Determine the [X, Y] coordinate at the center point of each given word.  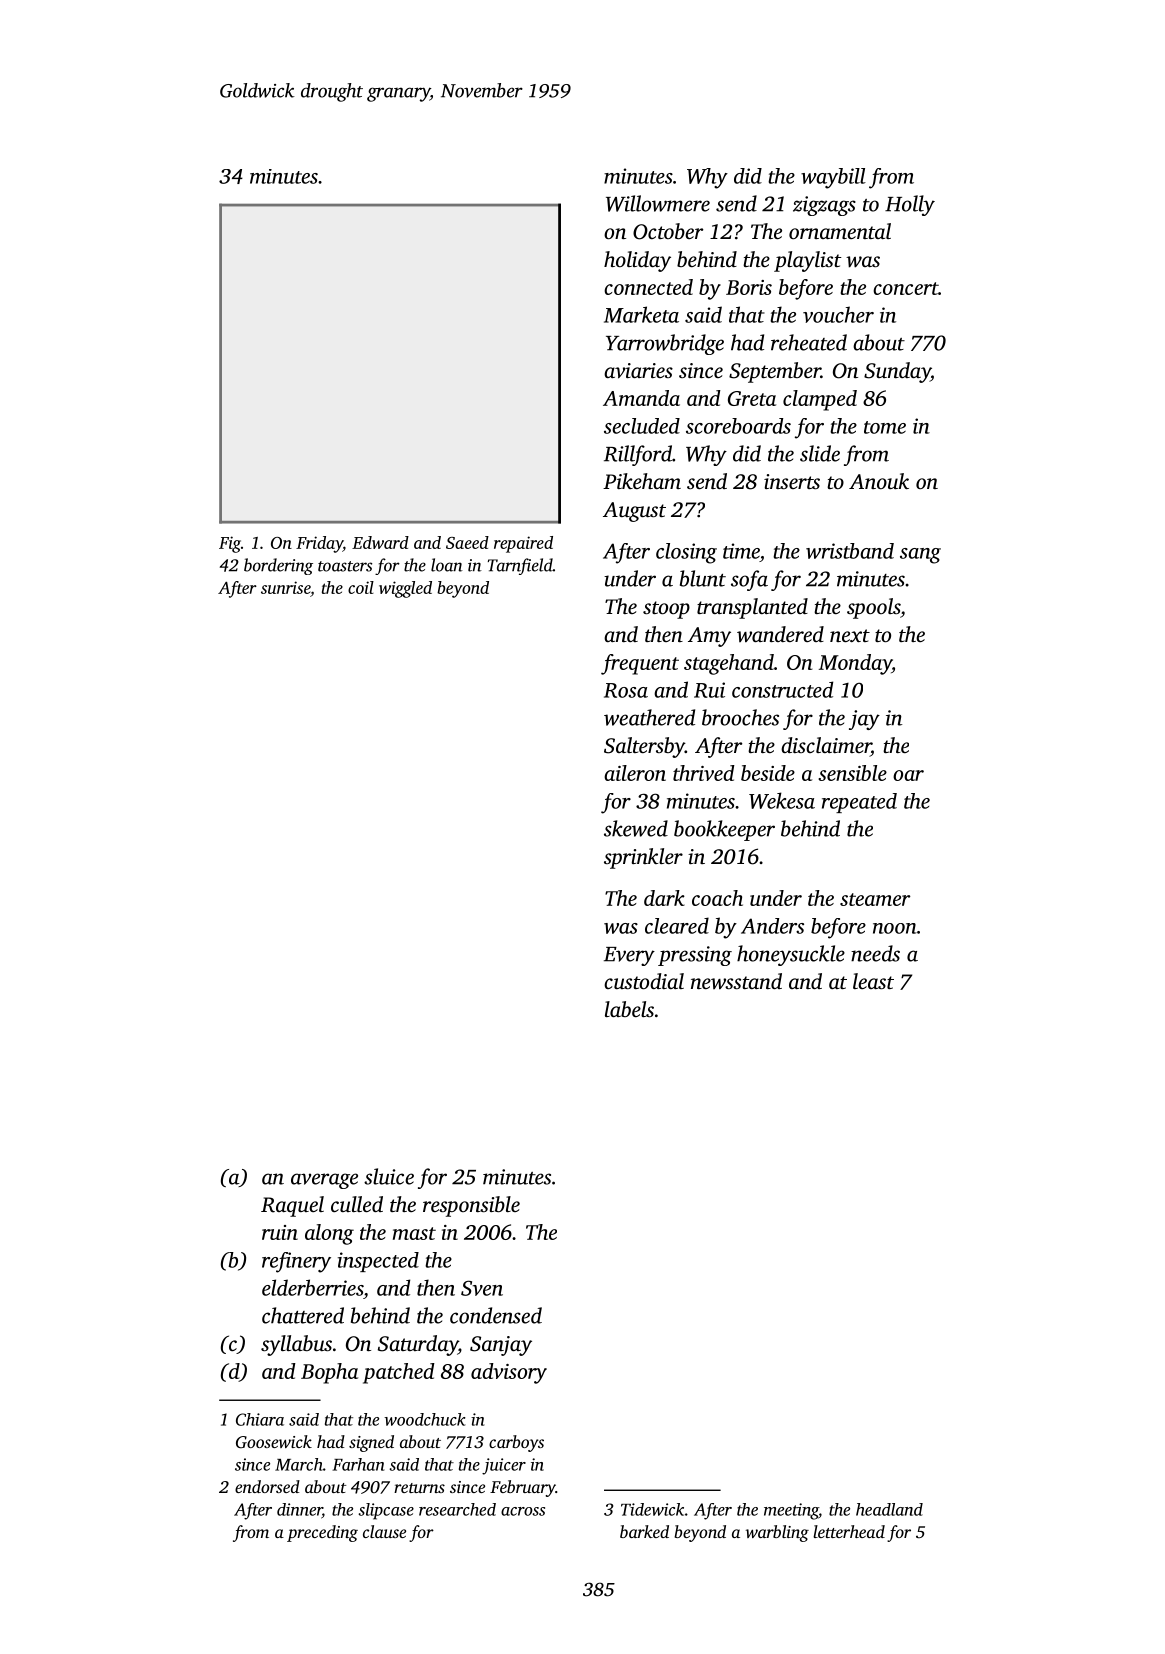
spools [873, 608]
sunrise [285, 587]
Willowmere [658, 203]
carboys [516, 1443]
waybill [833, 178]
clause [384, 1531]
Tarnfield [520, 566]
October [668, 231]
